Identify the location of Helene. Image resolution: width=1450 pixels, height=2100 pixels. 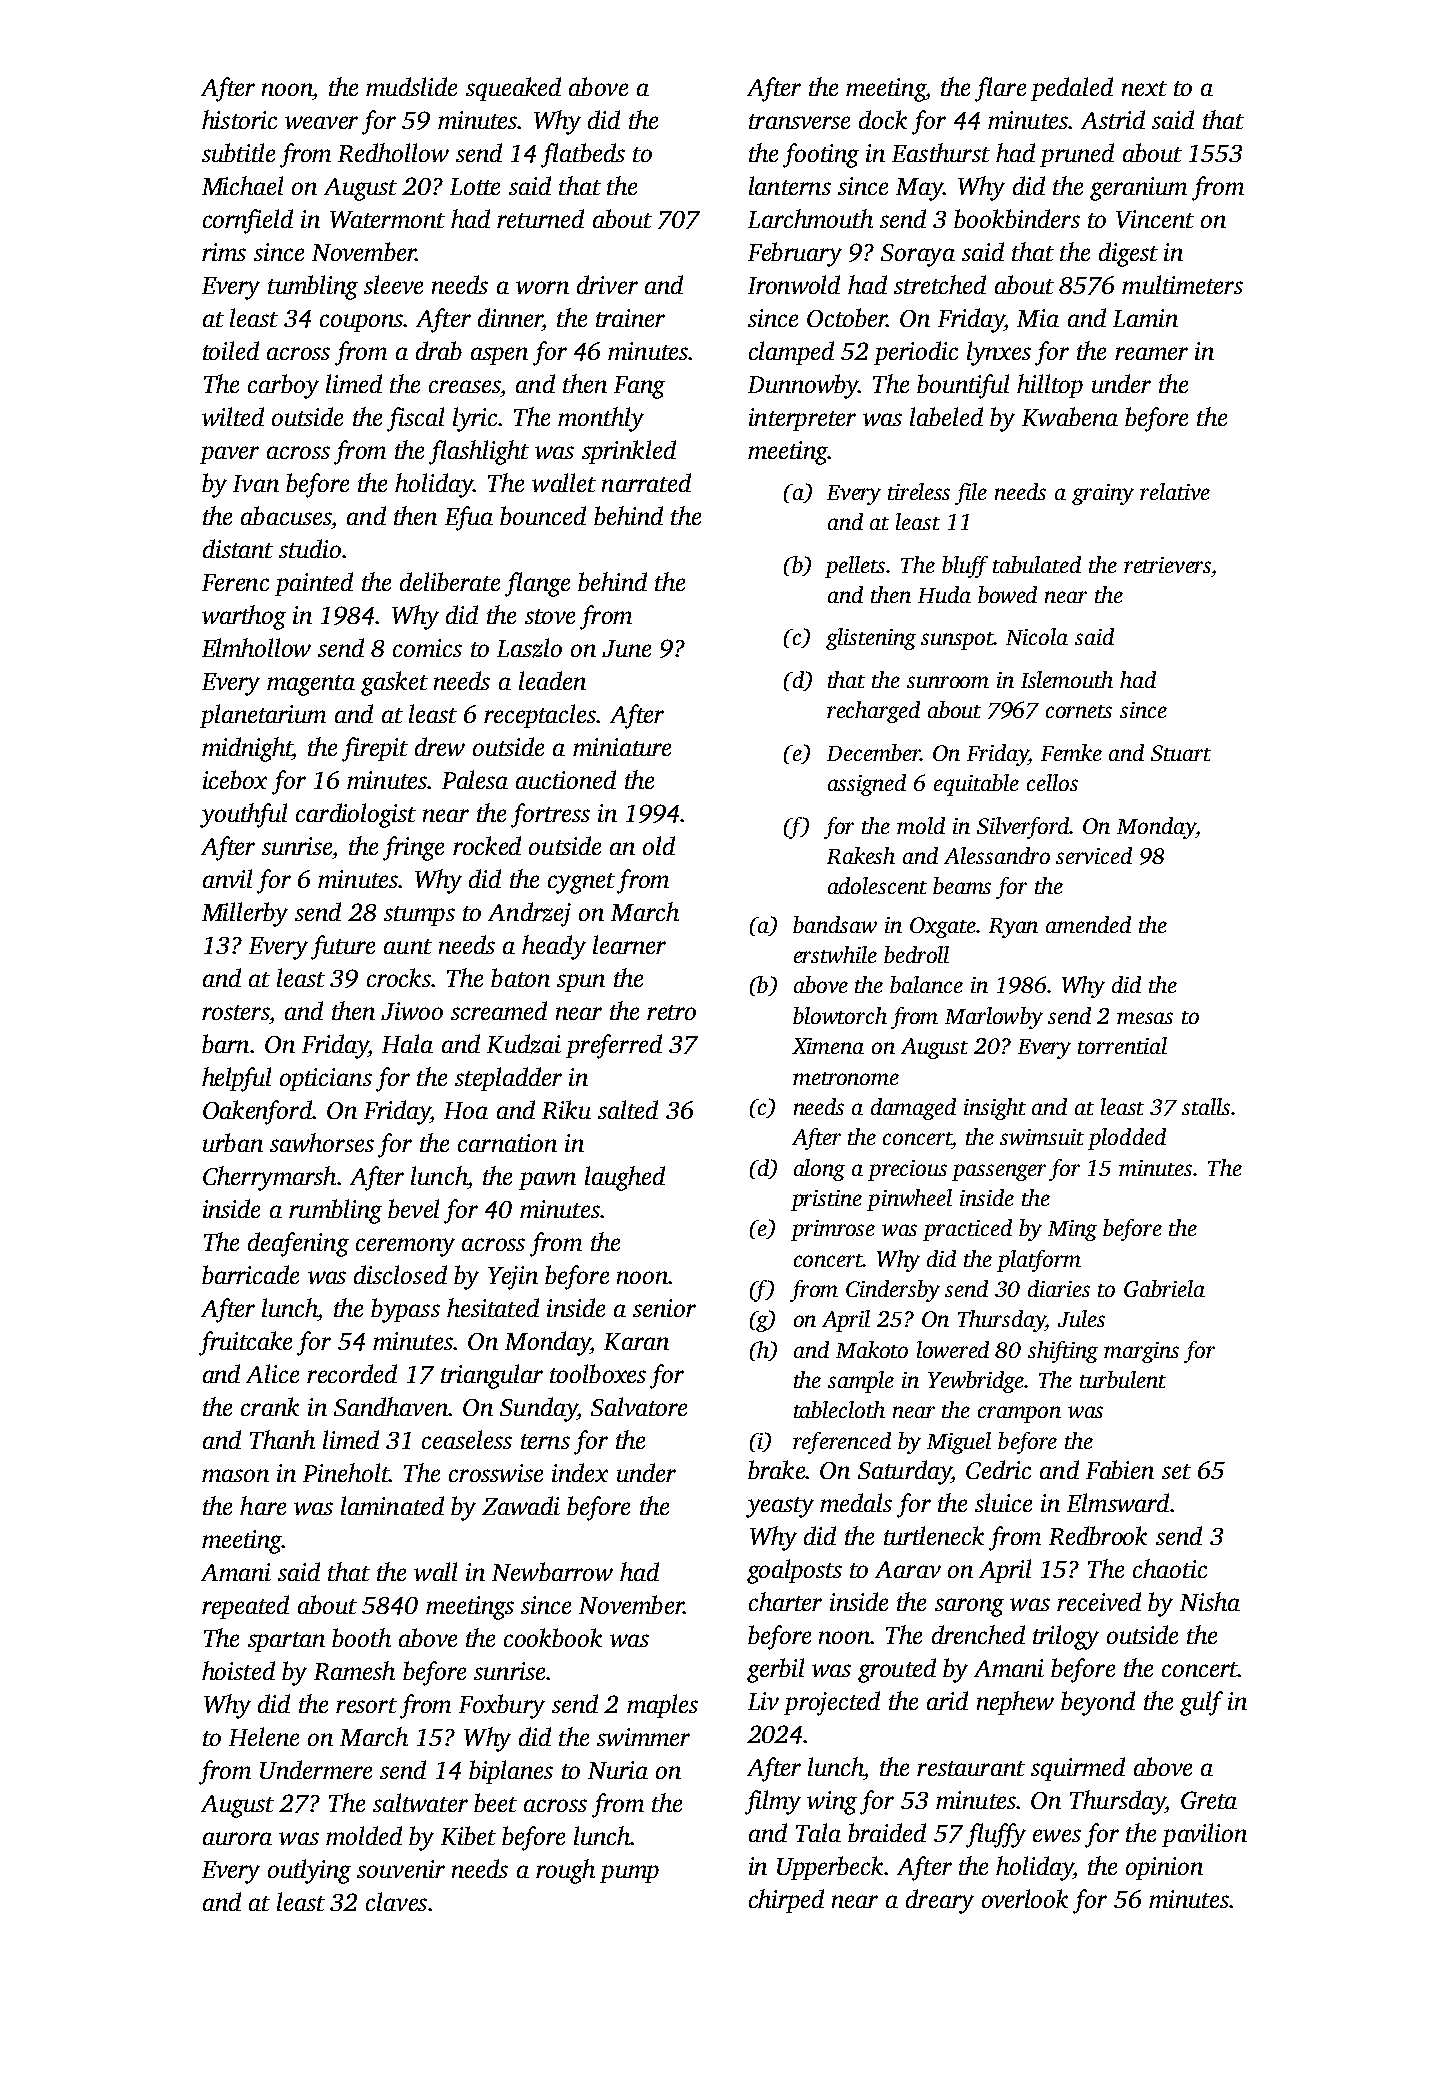
(264, 1736).
